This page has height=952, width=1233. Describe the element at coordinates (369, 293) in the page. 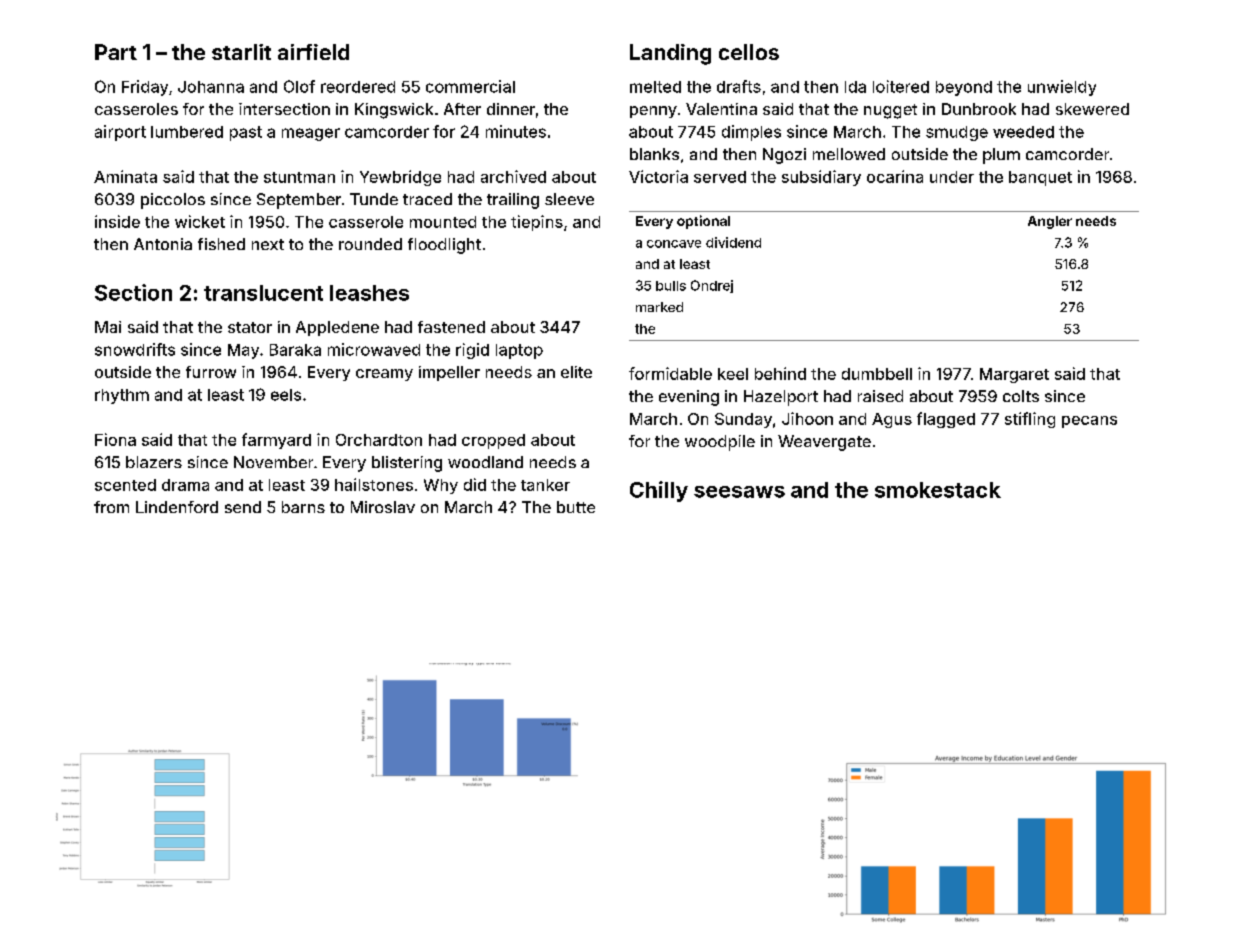

I see `leashes` at that location.
